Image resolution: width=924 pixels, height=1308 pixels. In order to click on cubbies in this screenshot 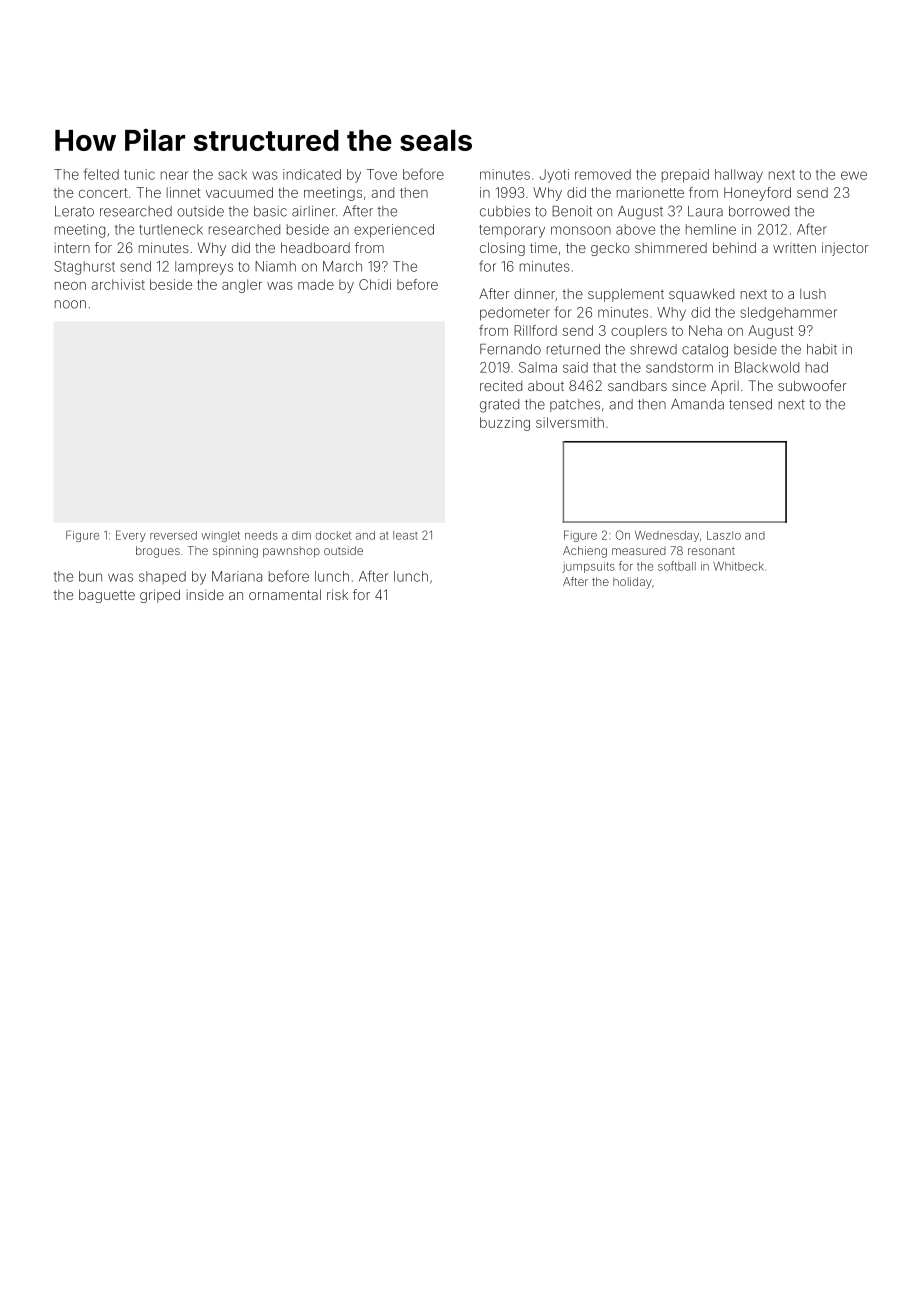, I will do `click(505, 211)`.
